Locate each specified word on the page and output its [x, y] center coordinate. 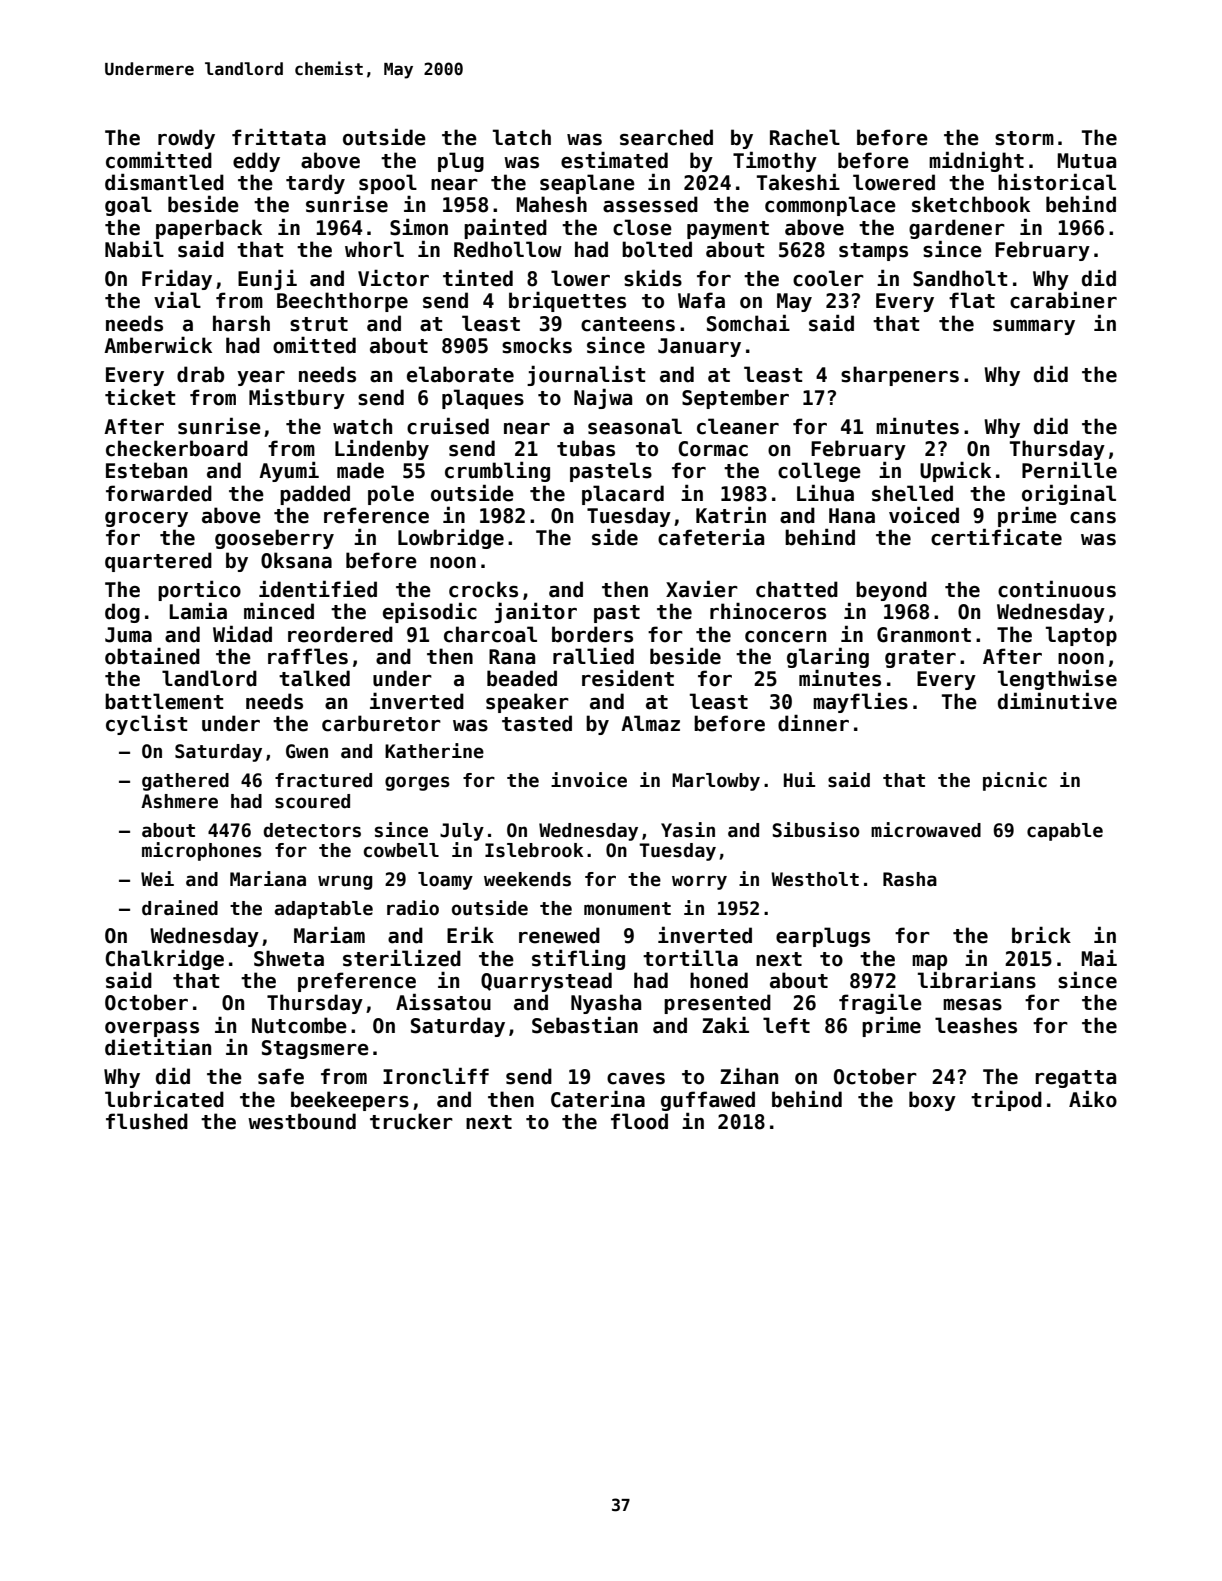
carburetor [381, 723]
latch [522, 137]
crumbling [497, 471]
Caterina [598, 1099]
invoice [589, 780]
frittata [279, 137]
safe [281, 1076]
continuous [1057, 589]
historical [1057, 182]
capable [1065, 832]
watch [362, 426]
